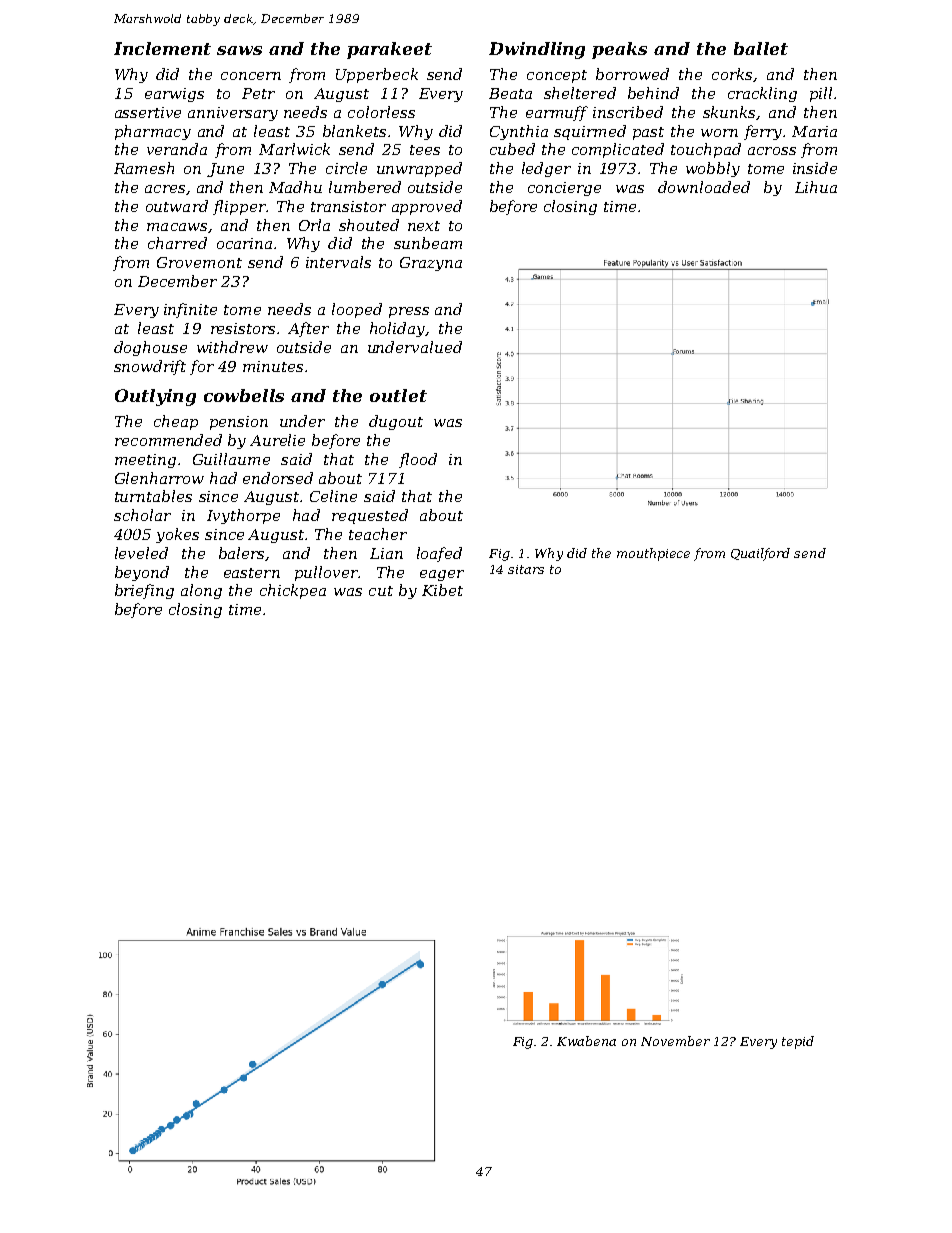 The height and width of the page is (1233, 952). I want to click on tepid, so click(798, 1042).
